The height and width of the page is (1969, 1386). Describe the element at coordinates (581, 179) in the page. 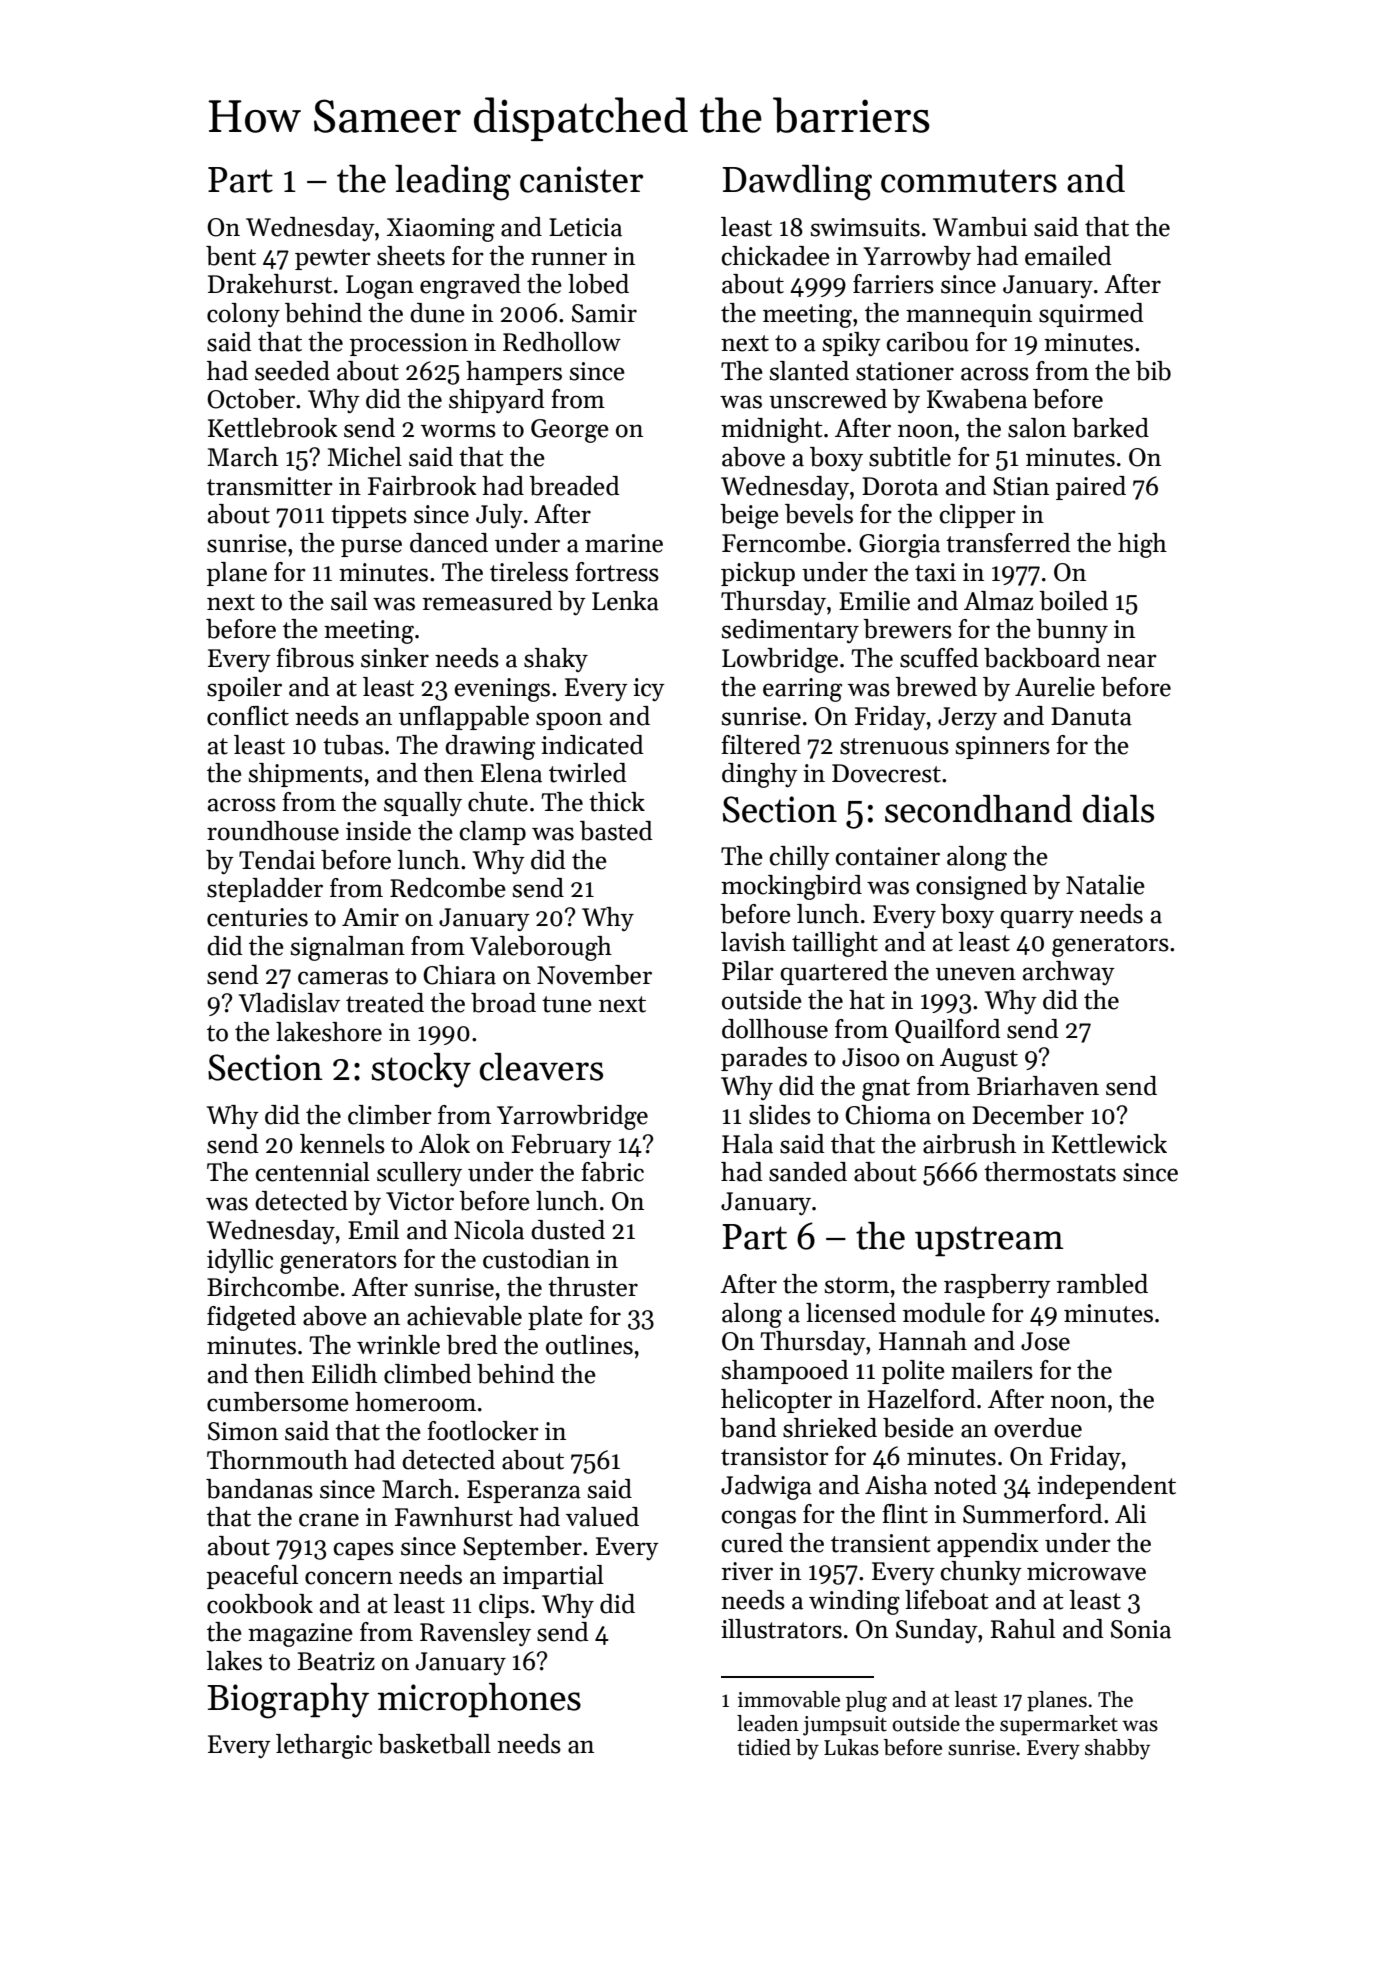

I see `canister` at that location.
